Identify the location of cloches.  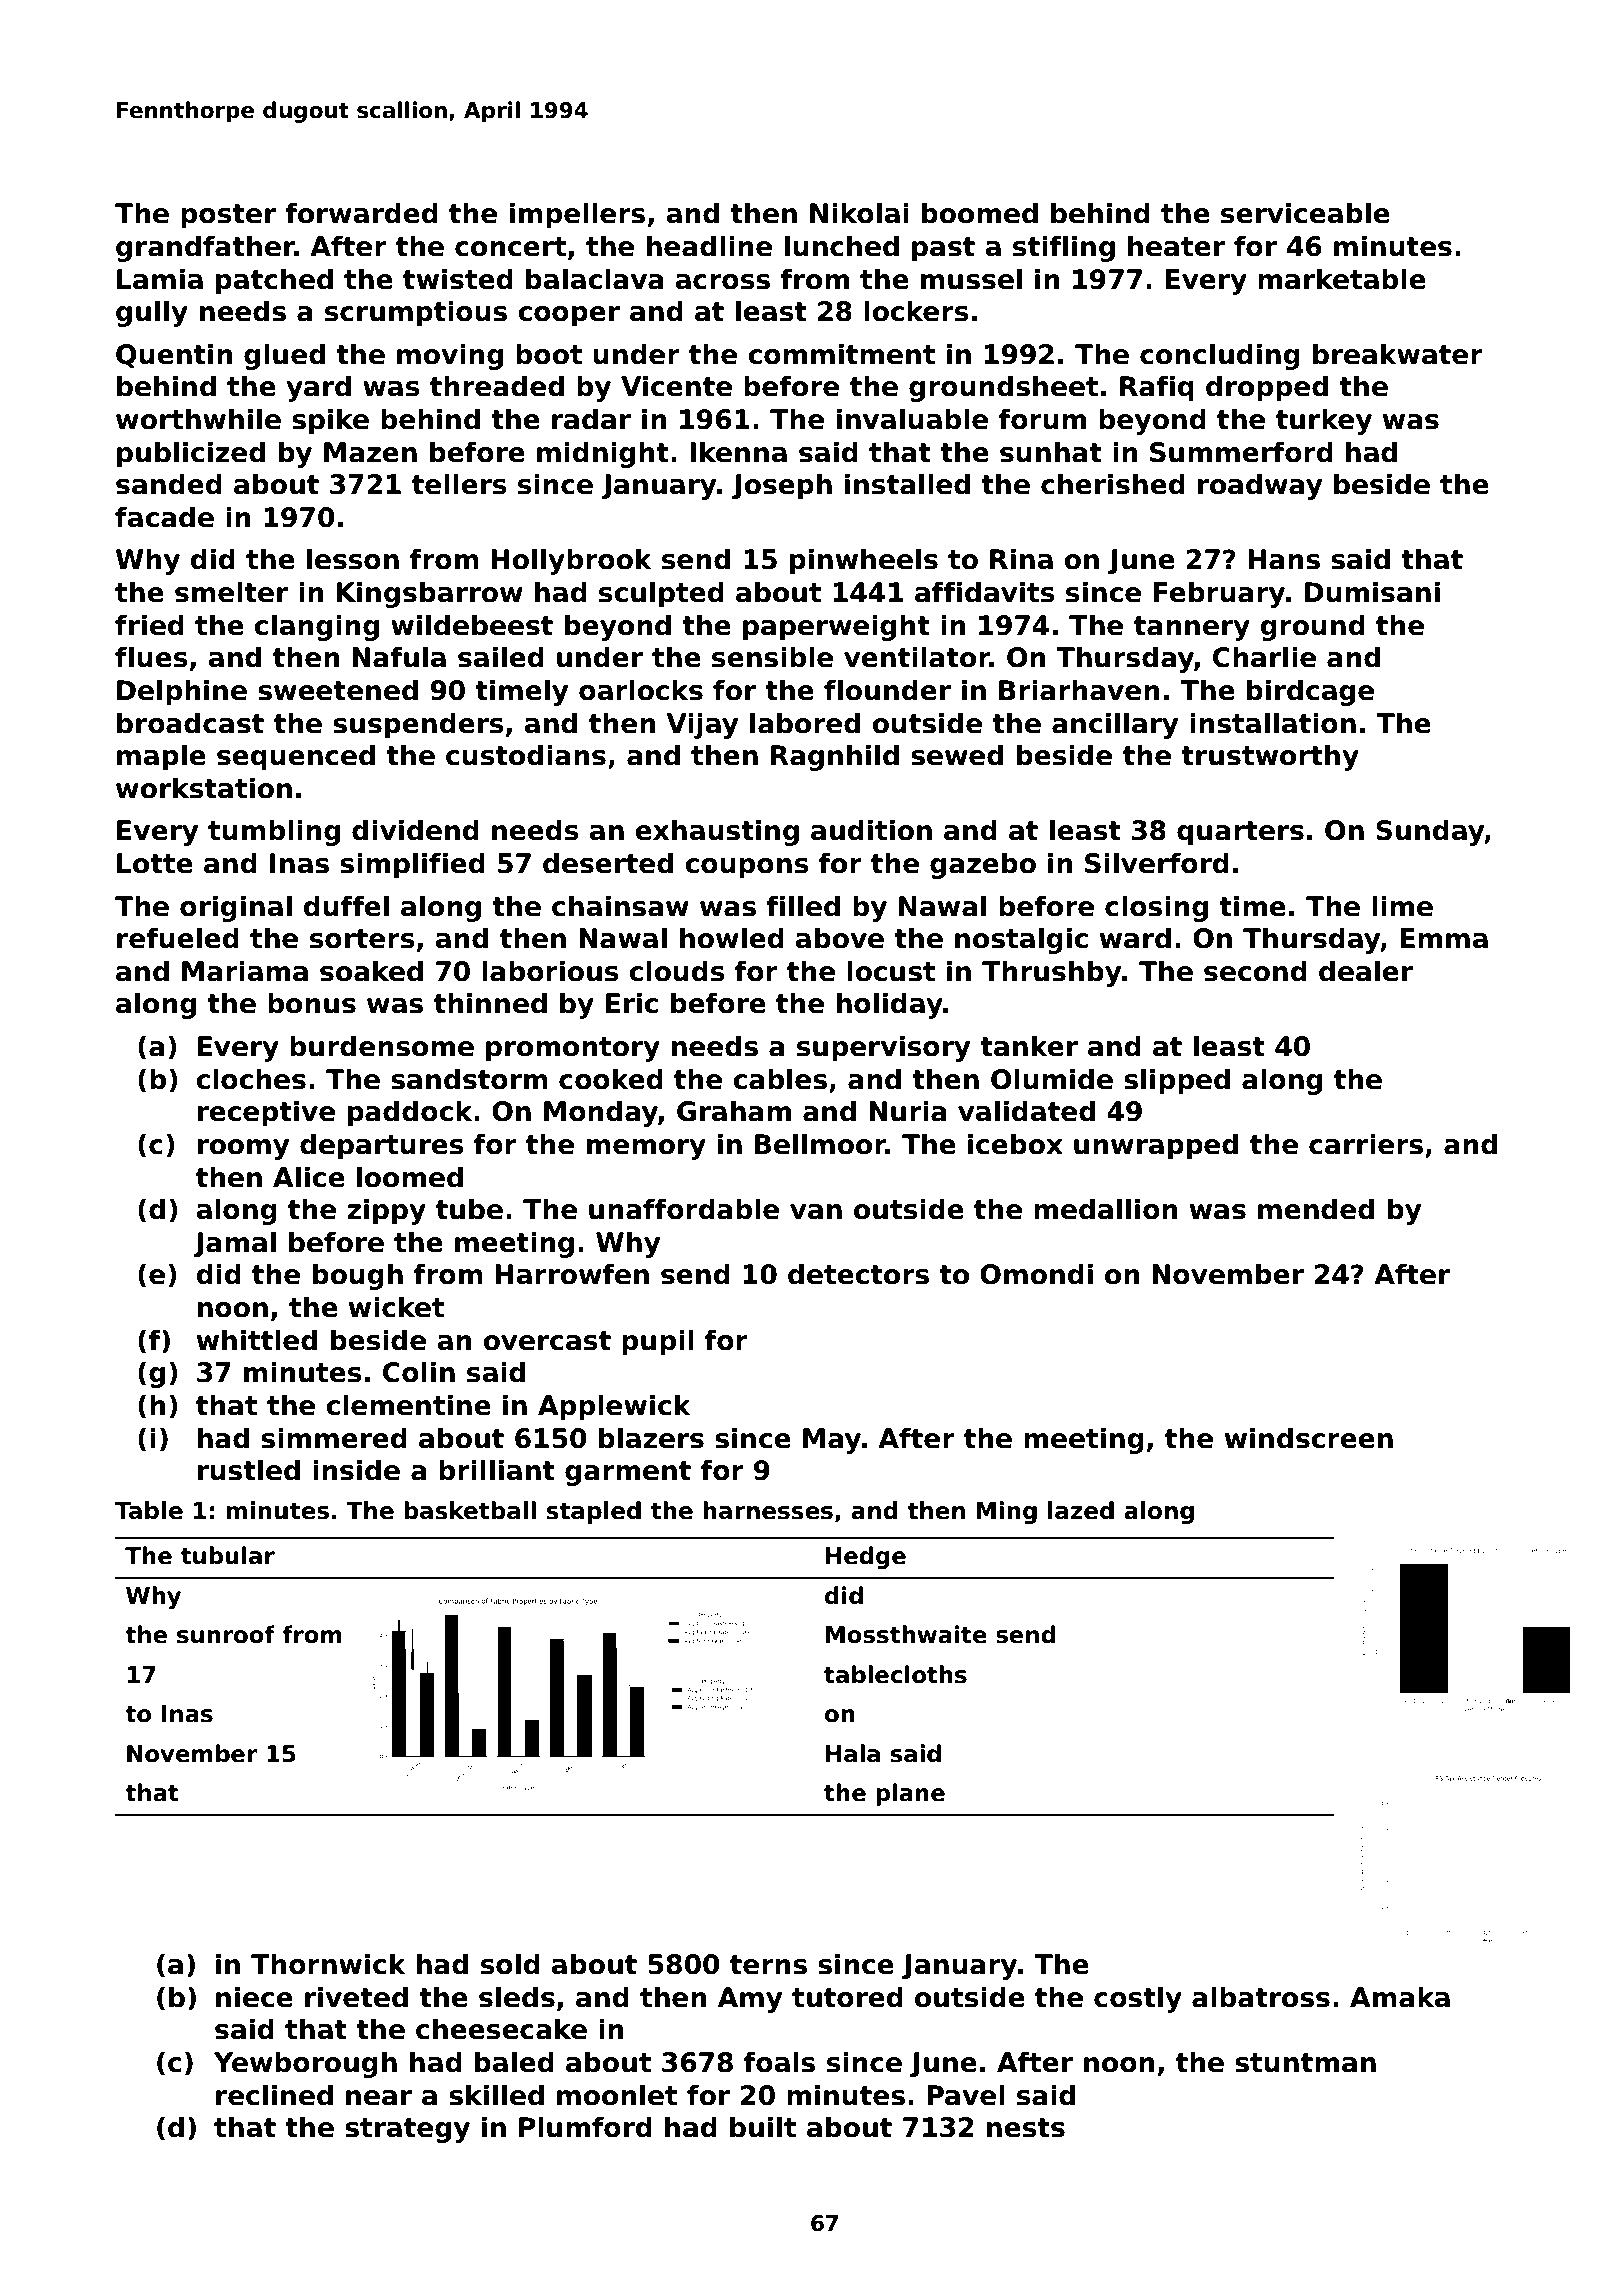
(251, 1079).
